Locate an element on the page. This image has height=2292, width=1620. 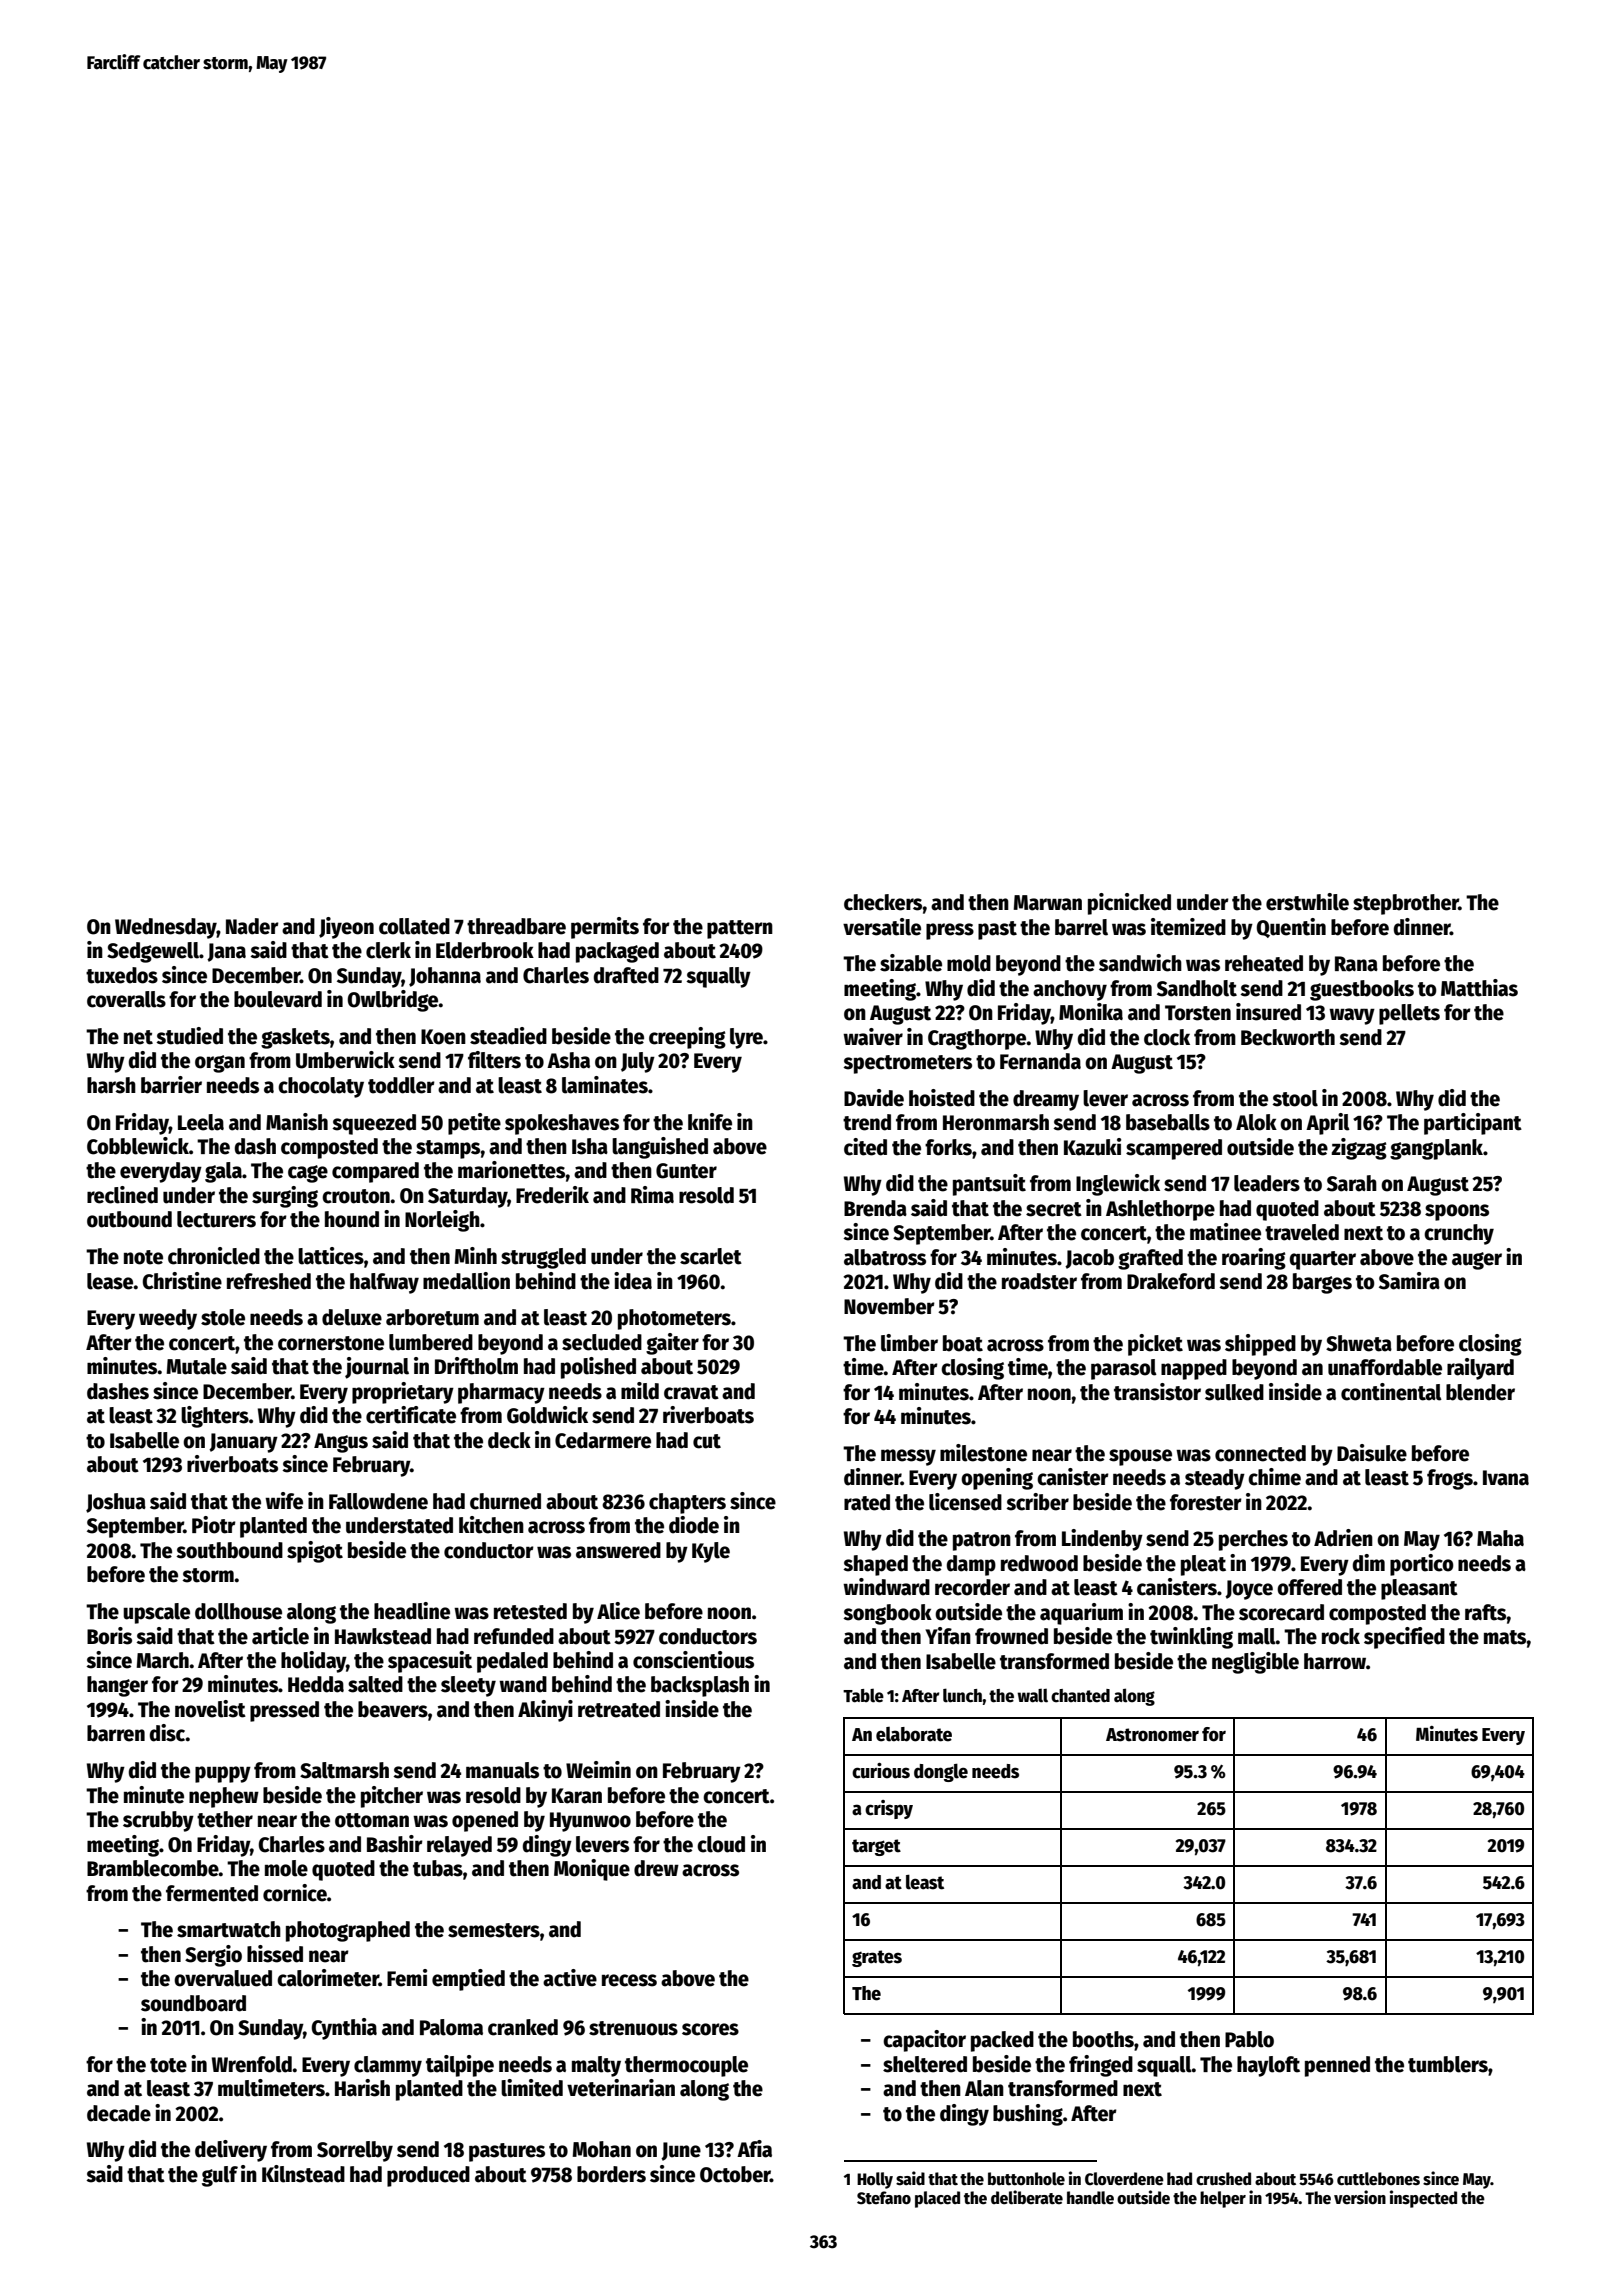
mats is located at coordinates (1505, 1637).
